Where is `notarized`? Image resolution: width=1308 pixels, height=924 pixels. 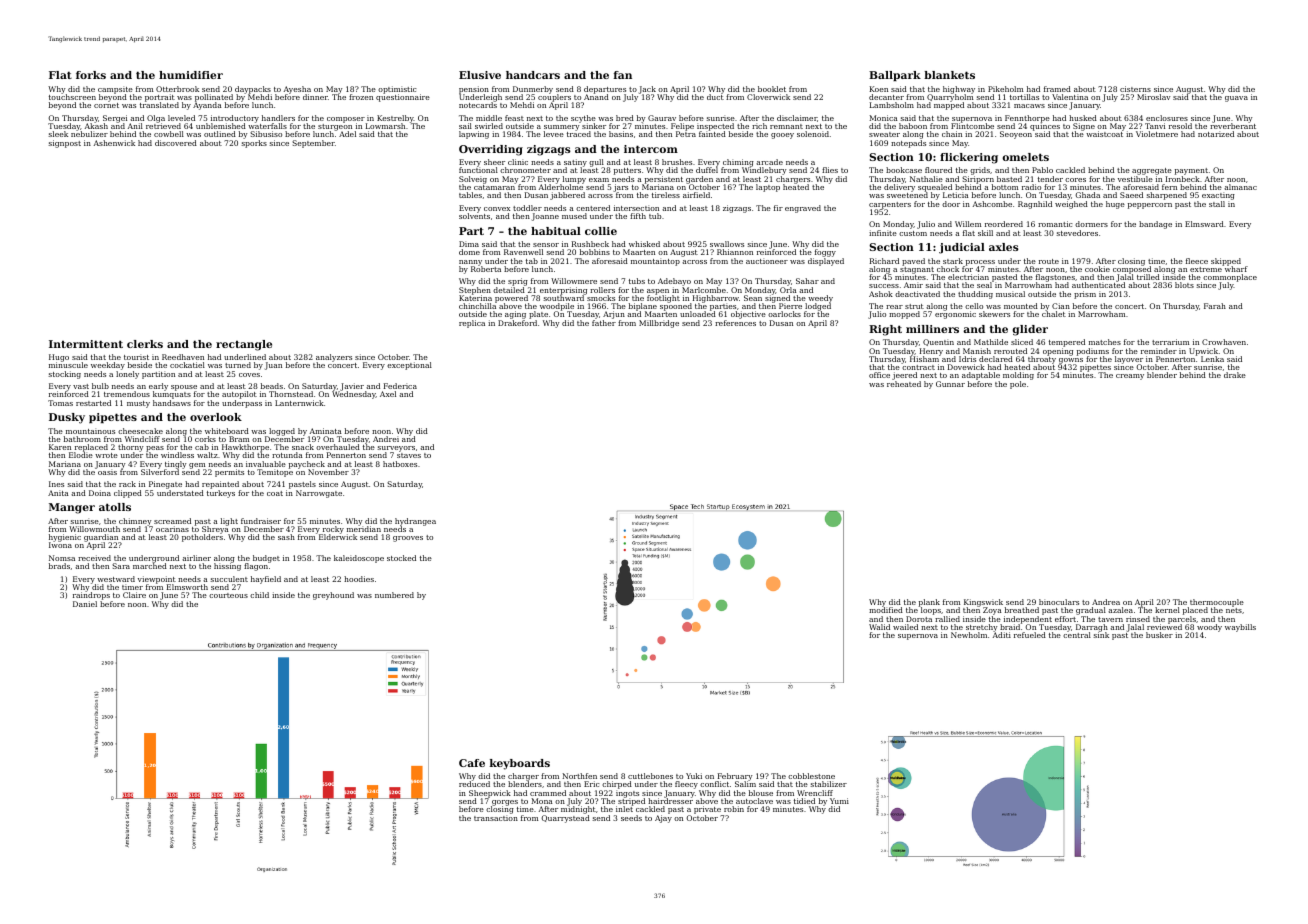
notarized is located at coordinates (1216, 134).
